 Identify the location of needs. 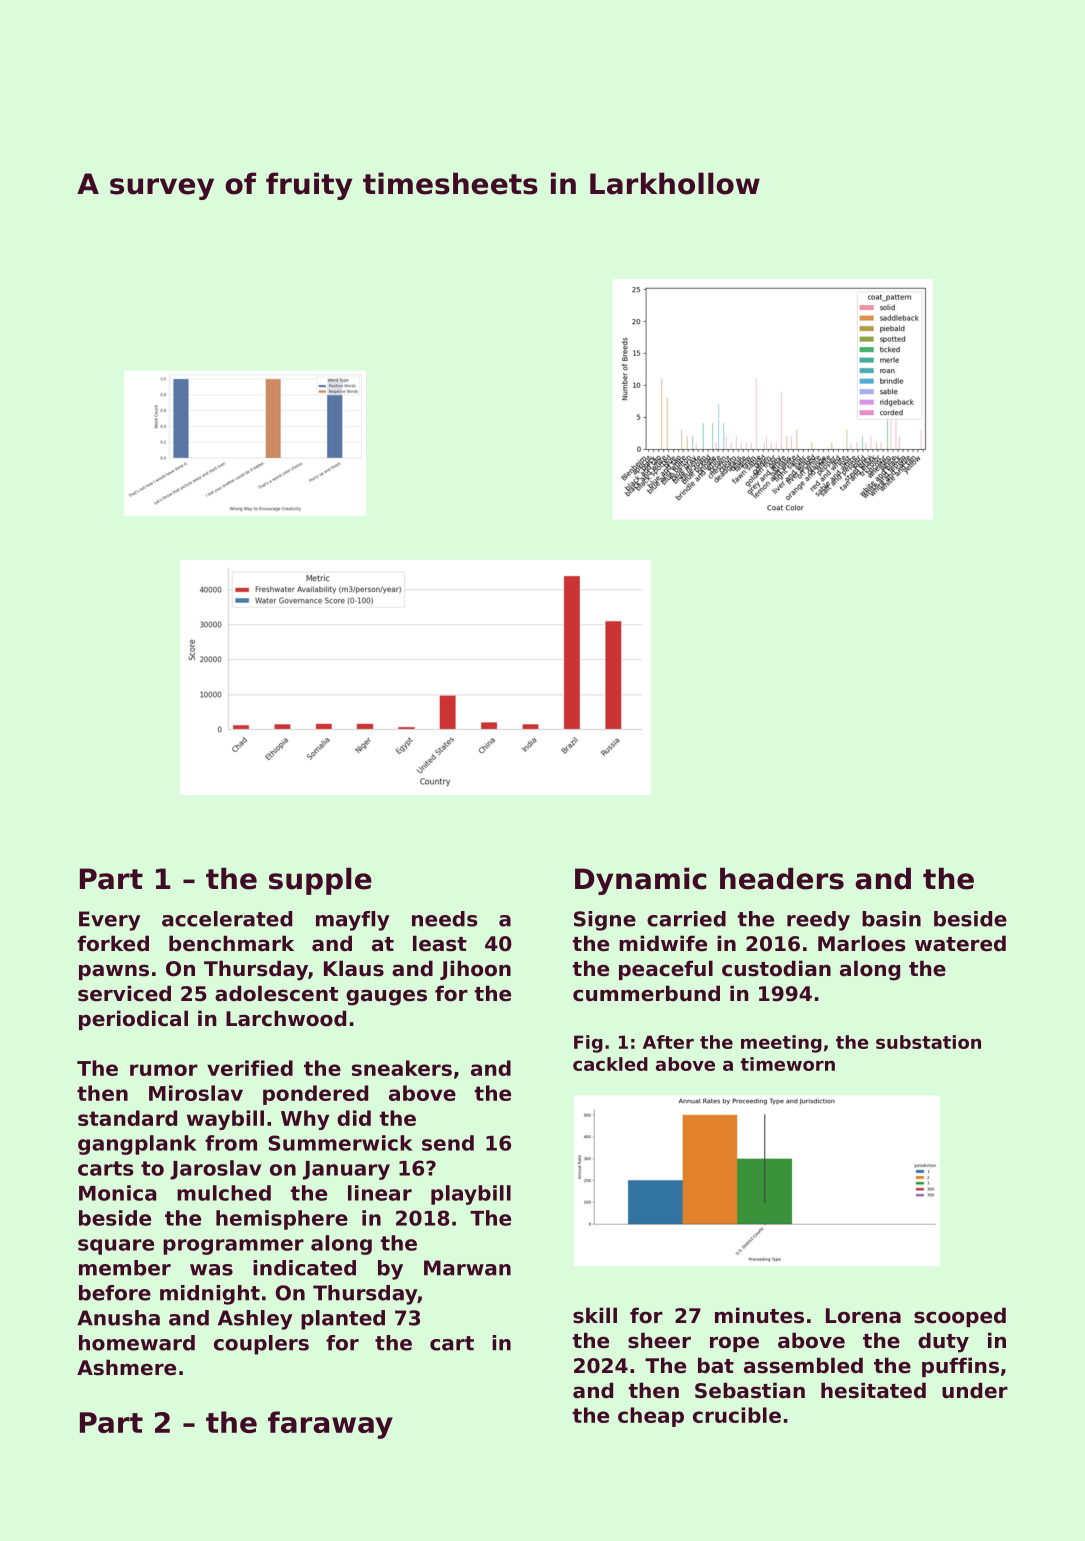
(444, 919).
